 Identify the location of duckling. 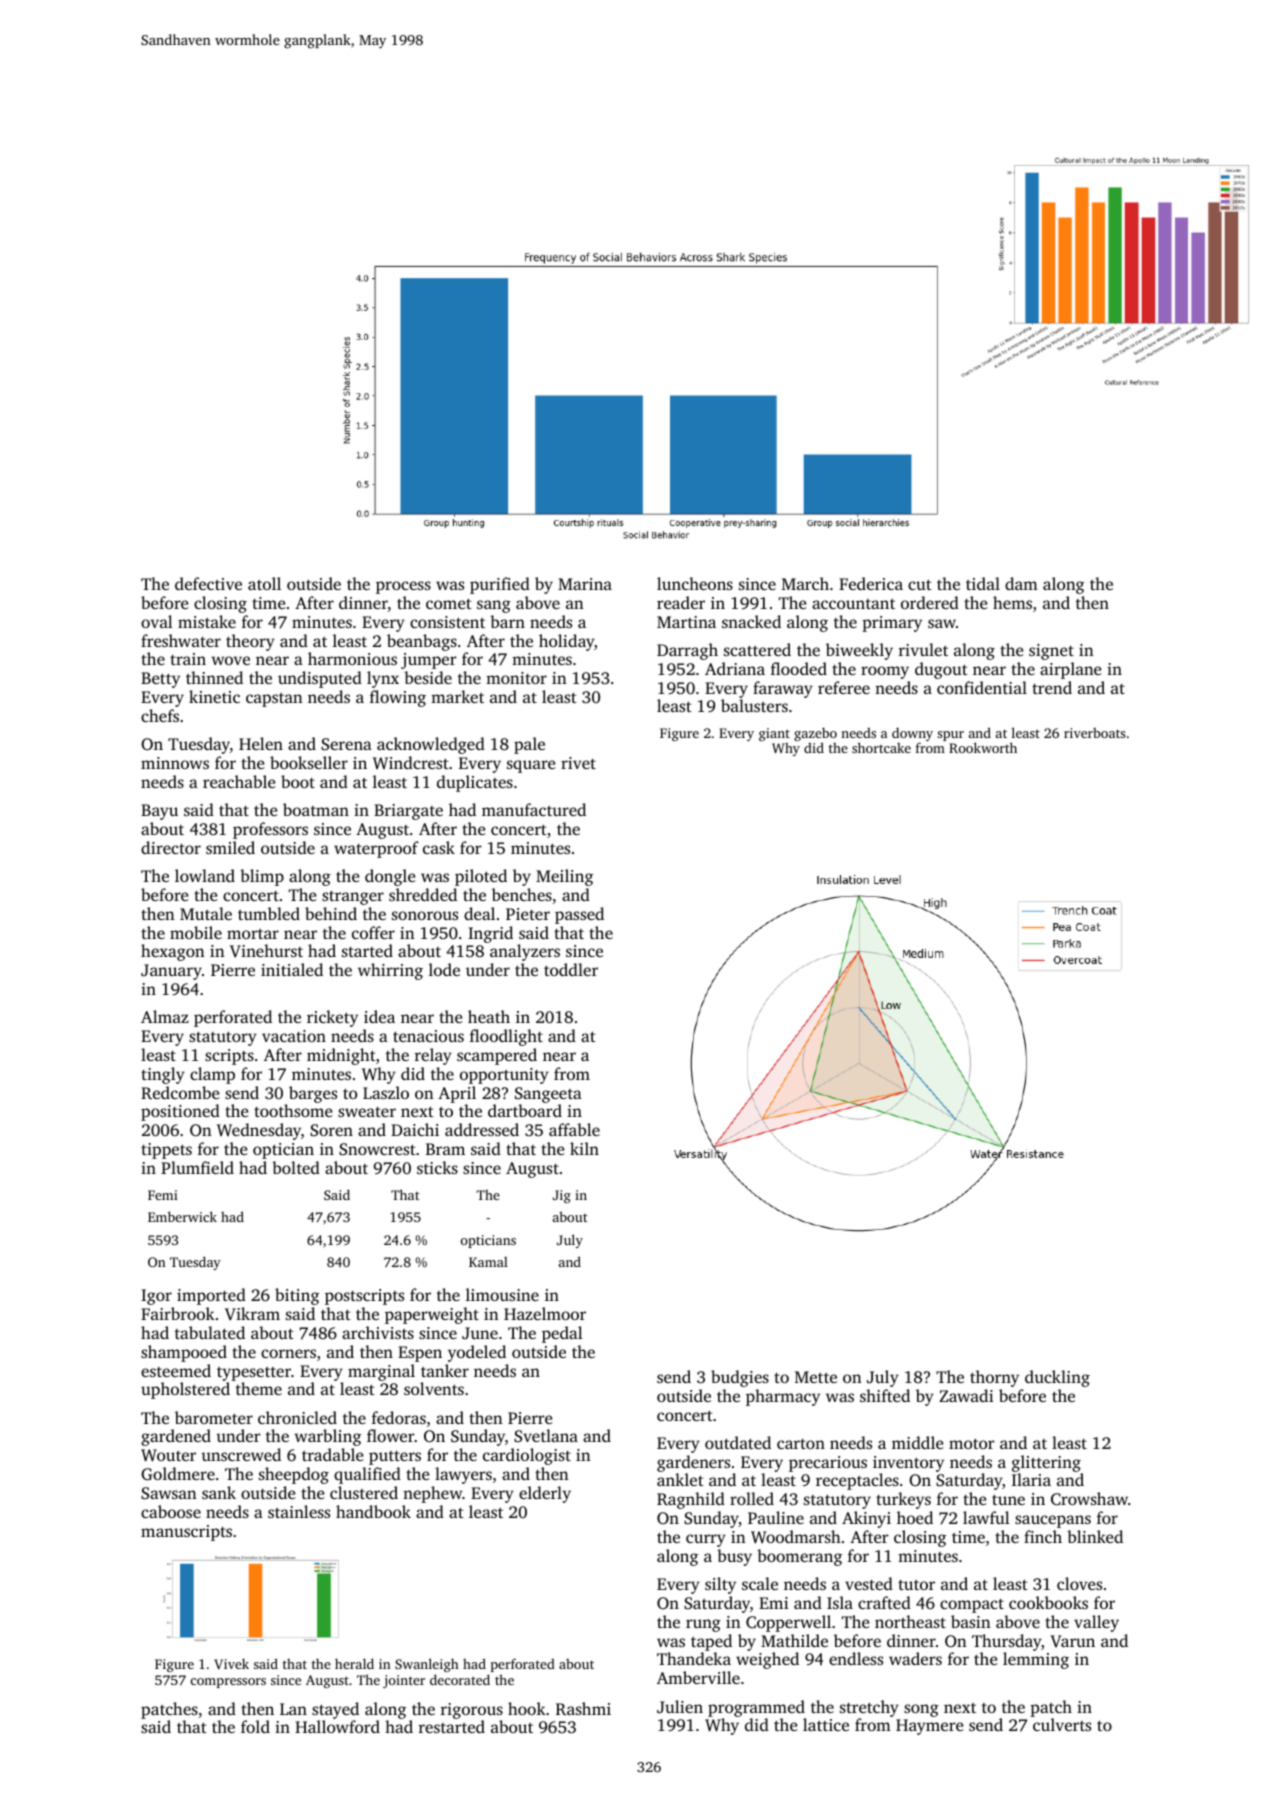
(1057, 1378).
